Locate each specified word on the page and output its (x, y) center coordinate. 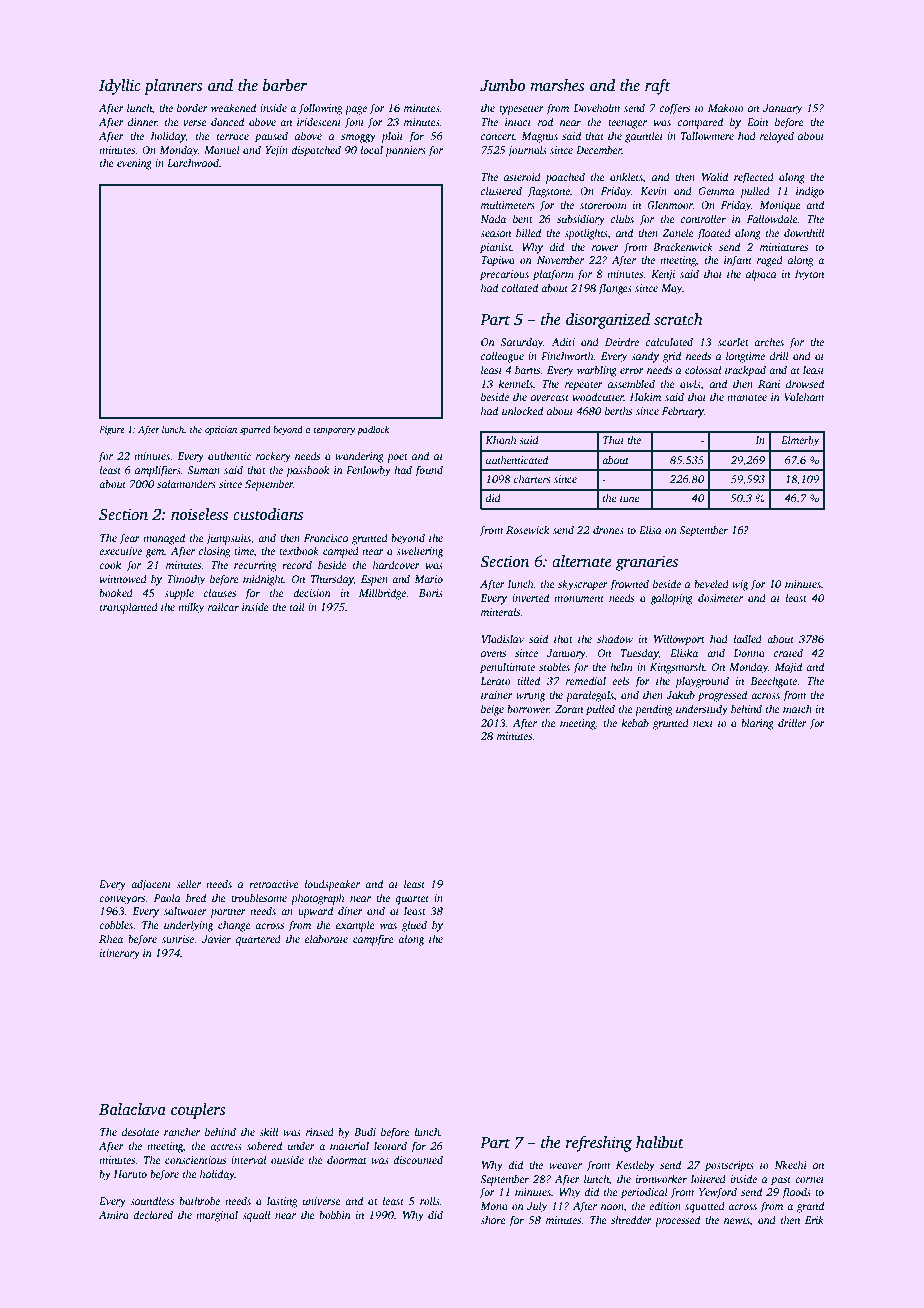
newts (737, 1221)
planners (173, 87)
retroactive (274, 884)
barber (285, 85)
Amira (114, 1215)
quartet (412, 900)
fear (129, 539)
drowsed (805, 383)
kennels (516, 383)
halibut (660, 1142)
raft (657, 87)
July (537, 1207)
